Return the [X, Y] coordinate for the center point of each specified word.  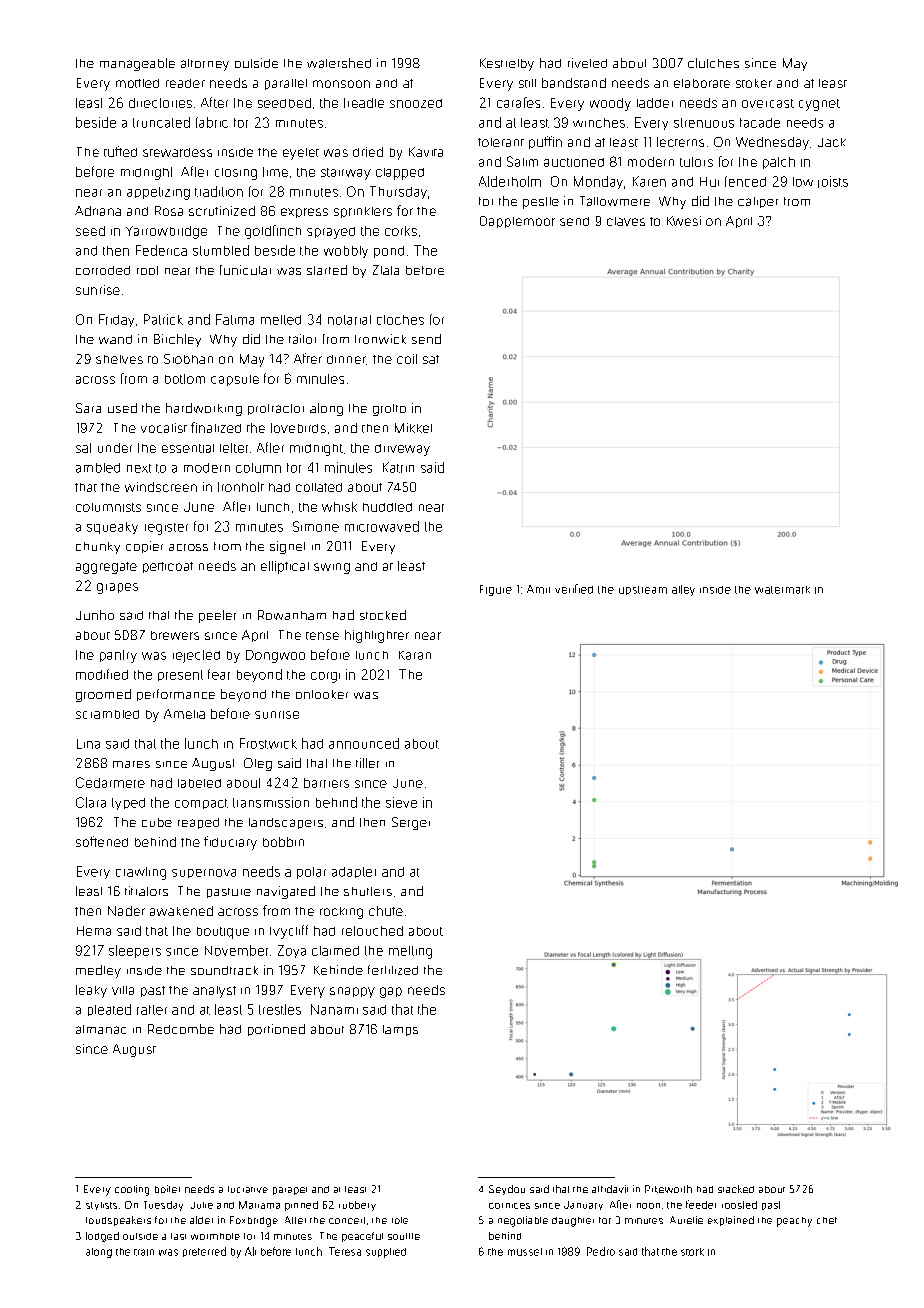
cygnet [819, 105]
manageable [137, 64]
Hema [94, 931]
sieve [401, 802]
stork [692, 1252]
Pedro [601, 1251]
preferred [204, 1252]
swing [332, 568]
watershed [339, 63]
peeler [217, 616]
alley [683, 590]
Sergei [411, 823]
